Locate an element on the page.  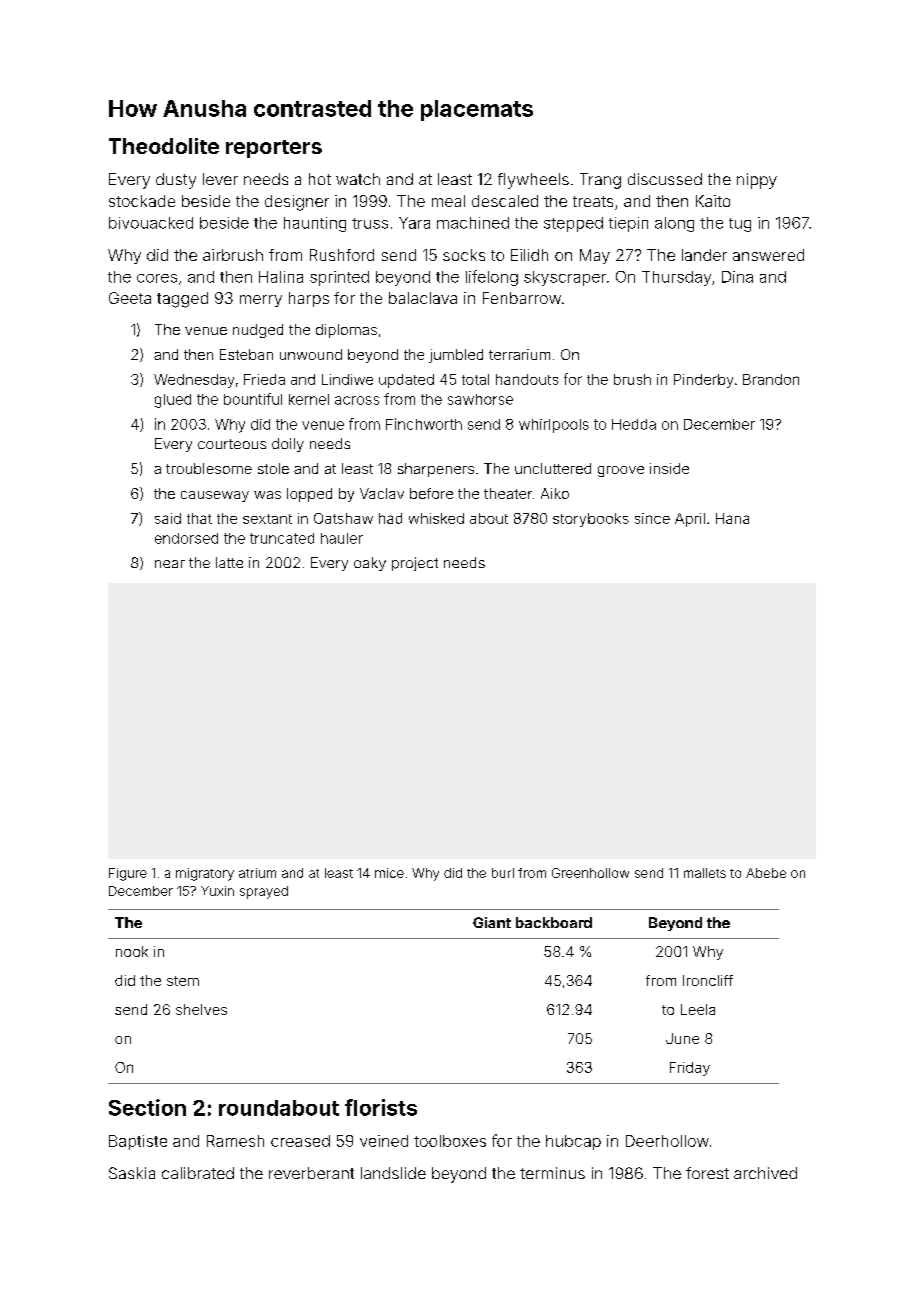
discussed is located at coordinates (665, 179).
